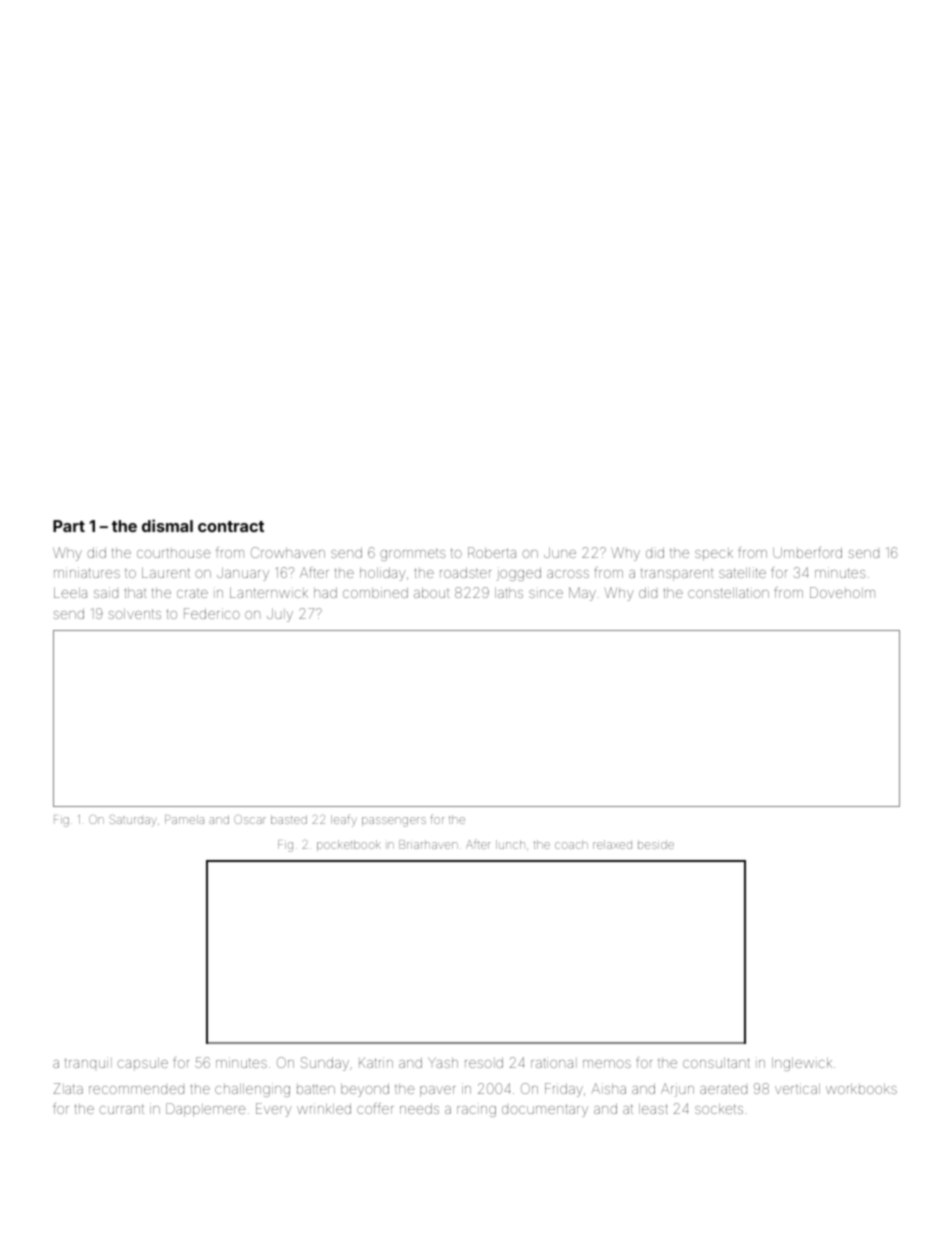 This image has height=1233, width=952. Describe the element at coordinates (582, 594) in the image. I see `May` at that location.
